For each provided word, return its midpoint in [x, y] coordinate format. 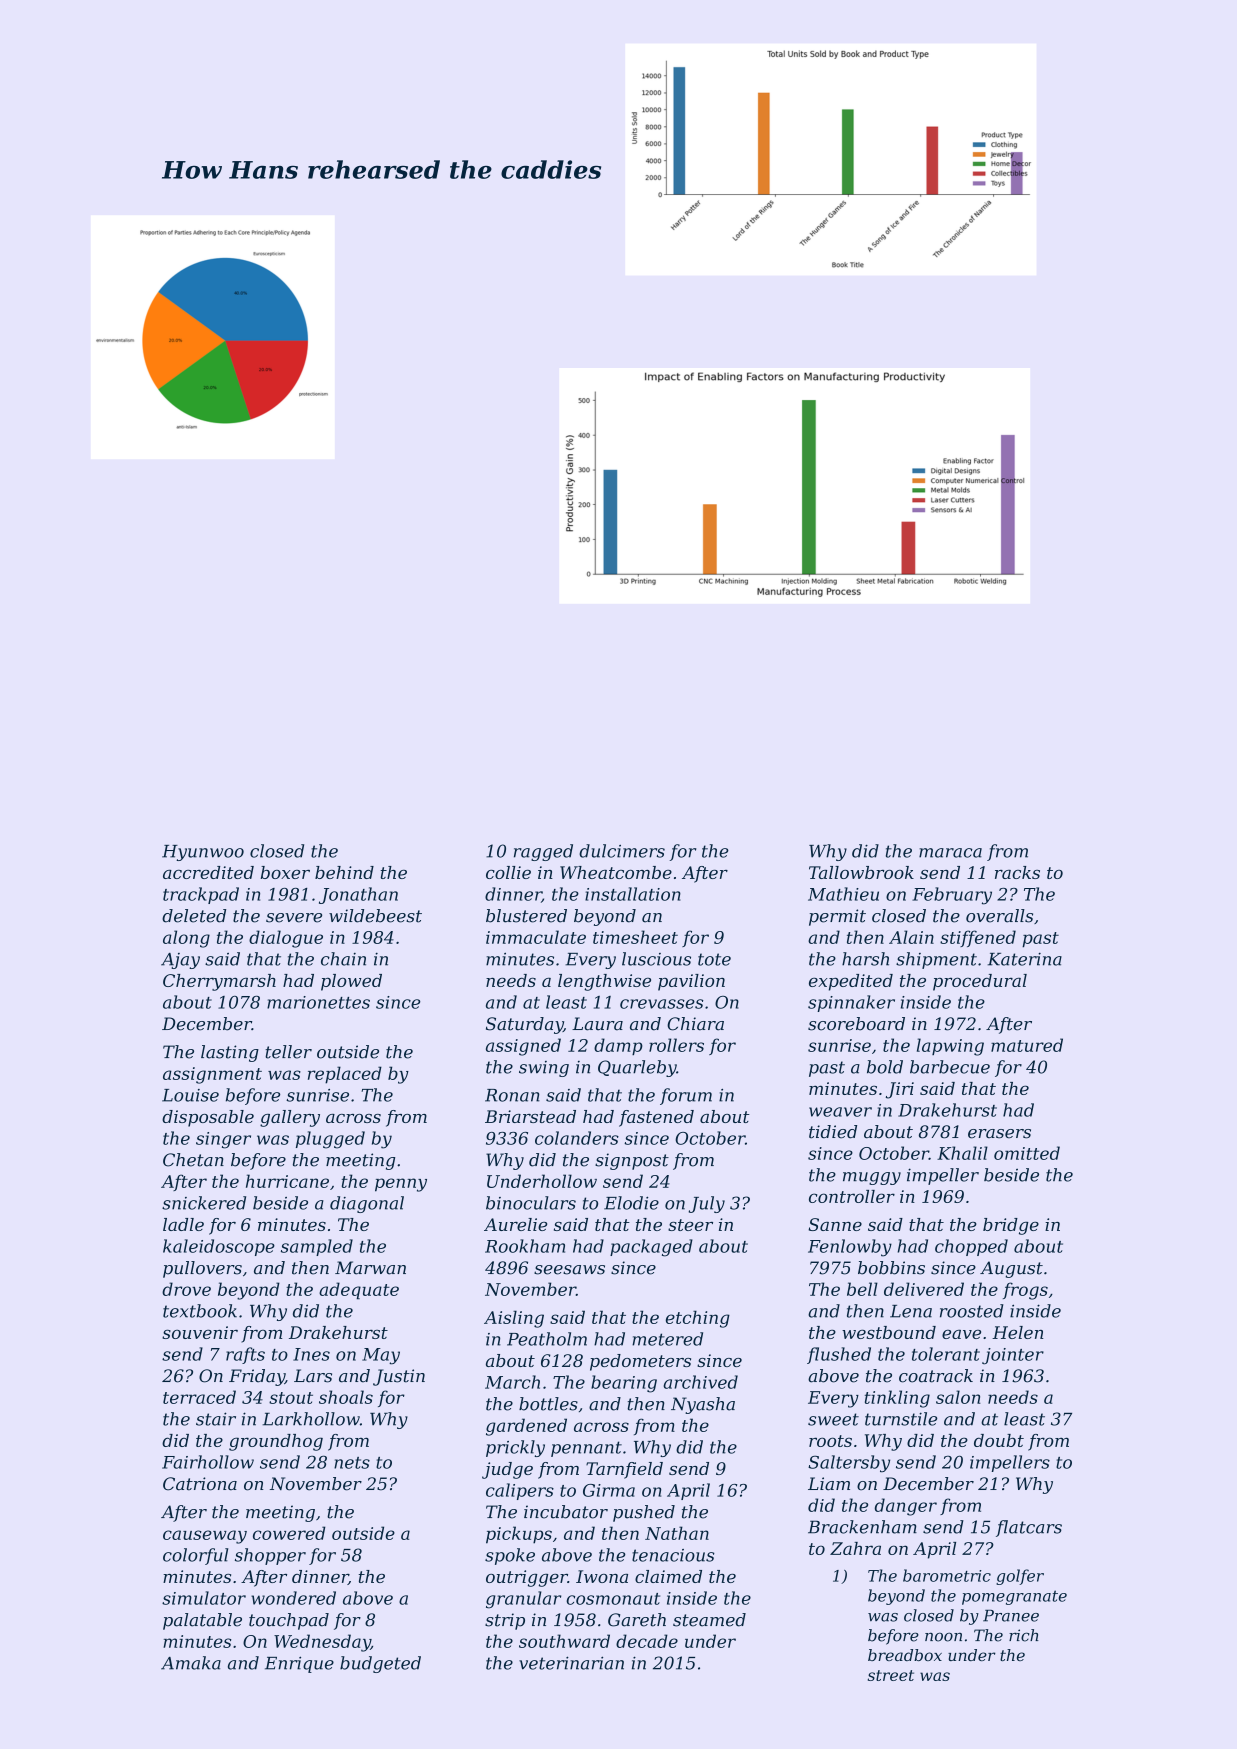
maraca [950, 853]
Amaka [191, 1663]
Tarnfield [624, 1470]
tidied [833, 1132]
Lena [911, 1311]
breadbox [905, 1655]
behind [344, 872]
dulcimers [622, 851]
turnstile [901, 1419]
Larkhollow [311, 1419]
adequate [359, 1291]
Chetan [193, 1160]
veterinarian [571, 1663]
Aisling [514, 1319]
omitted [1027, 1153]
